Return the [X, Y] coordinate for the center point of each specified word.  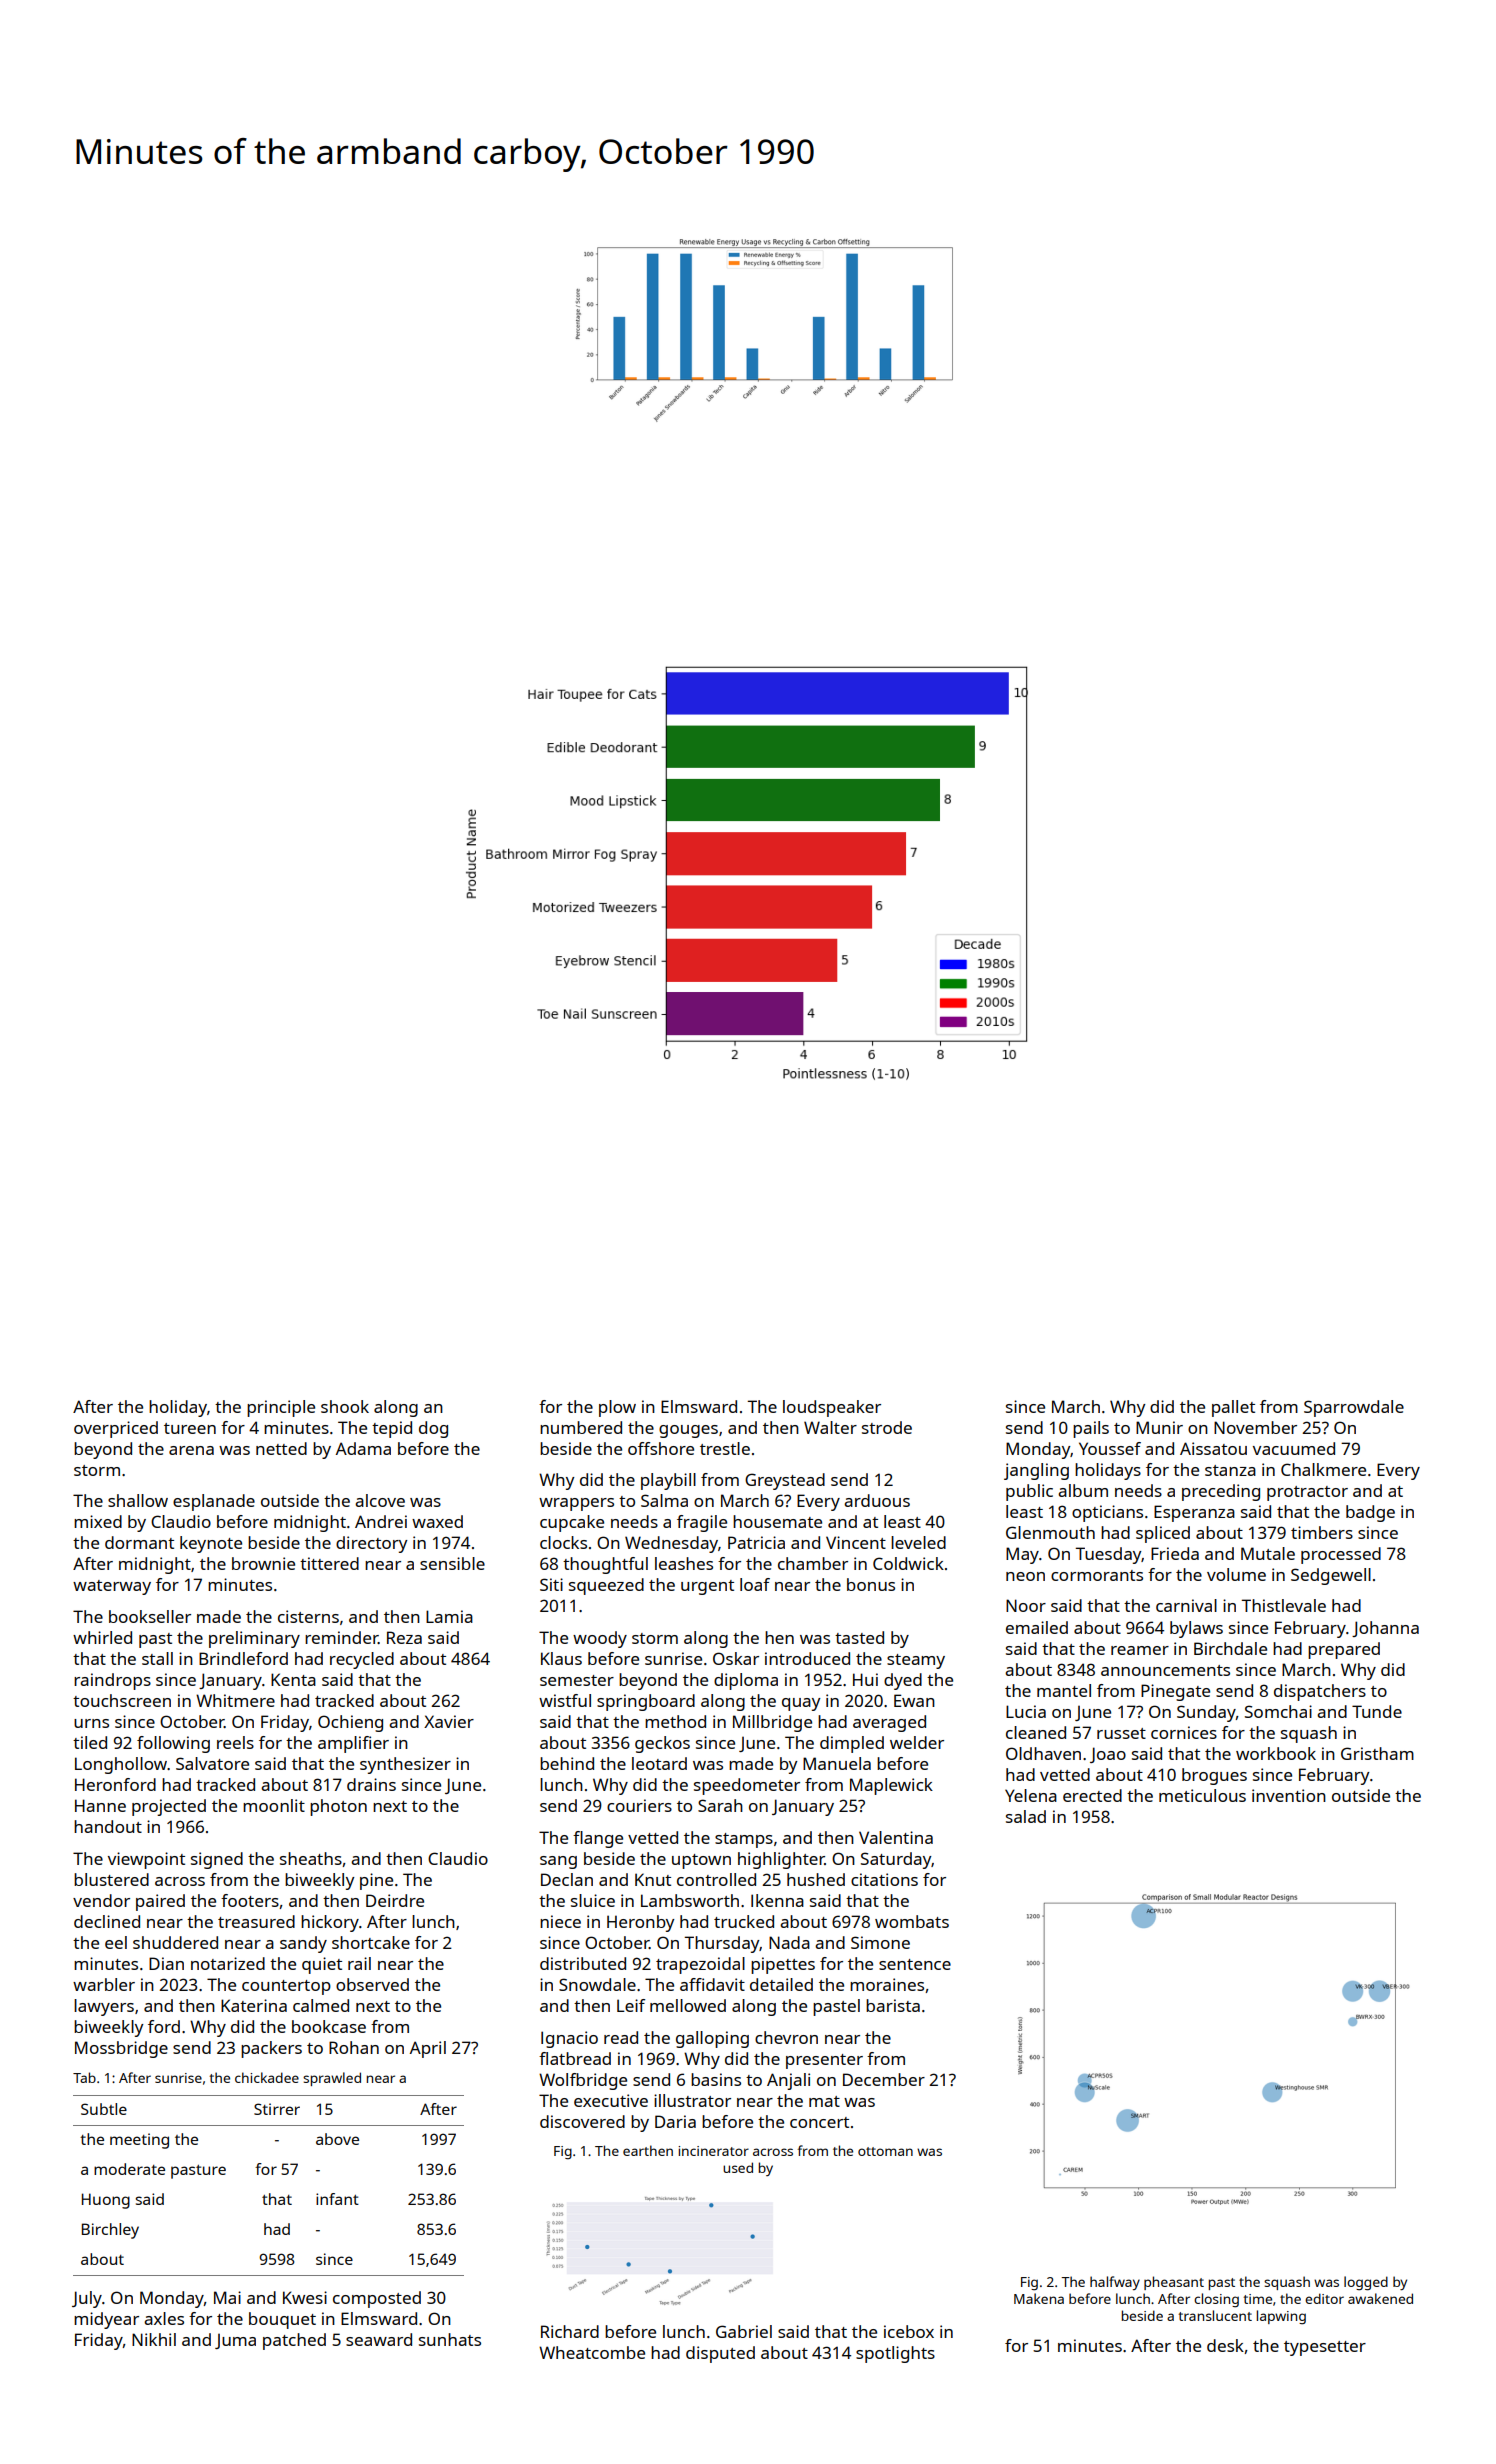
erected [1092, 1795]
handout [108, 1826]
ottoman [885, 2151]
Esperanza [1194, 1513]
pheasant [1174, 2283]
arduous [877, 1500]
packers [271, 2049]
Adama [363, 1448]
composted [377, 2299]
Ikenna [777, 1900]
